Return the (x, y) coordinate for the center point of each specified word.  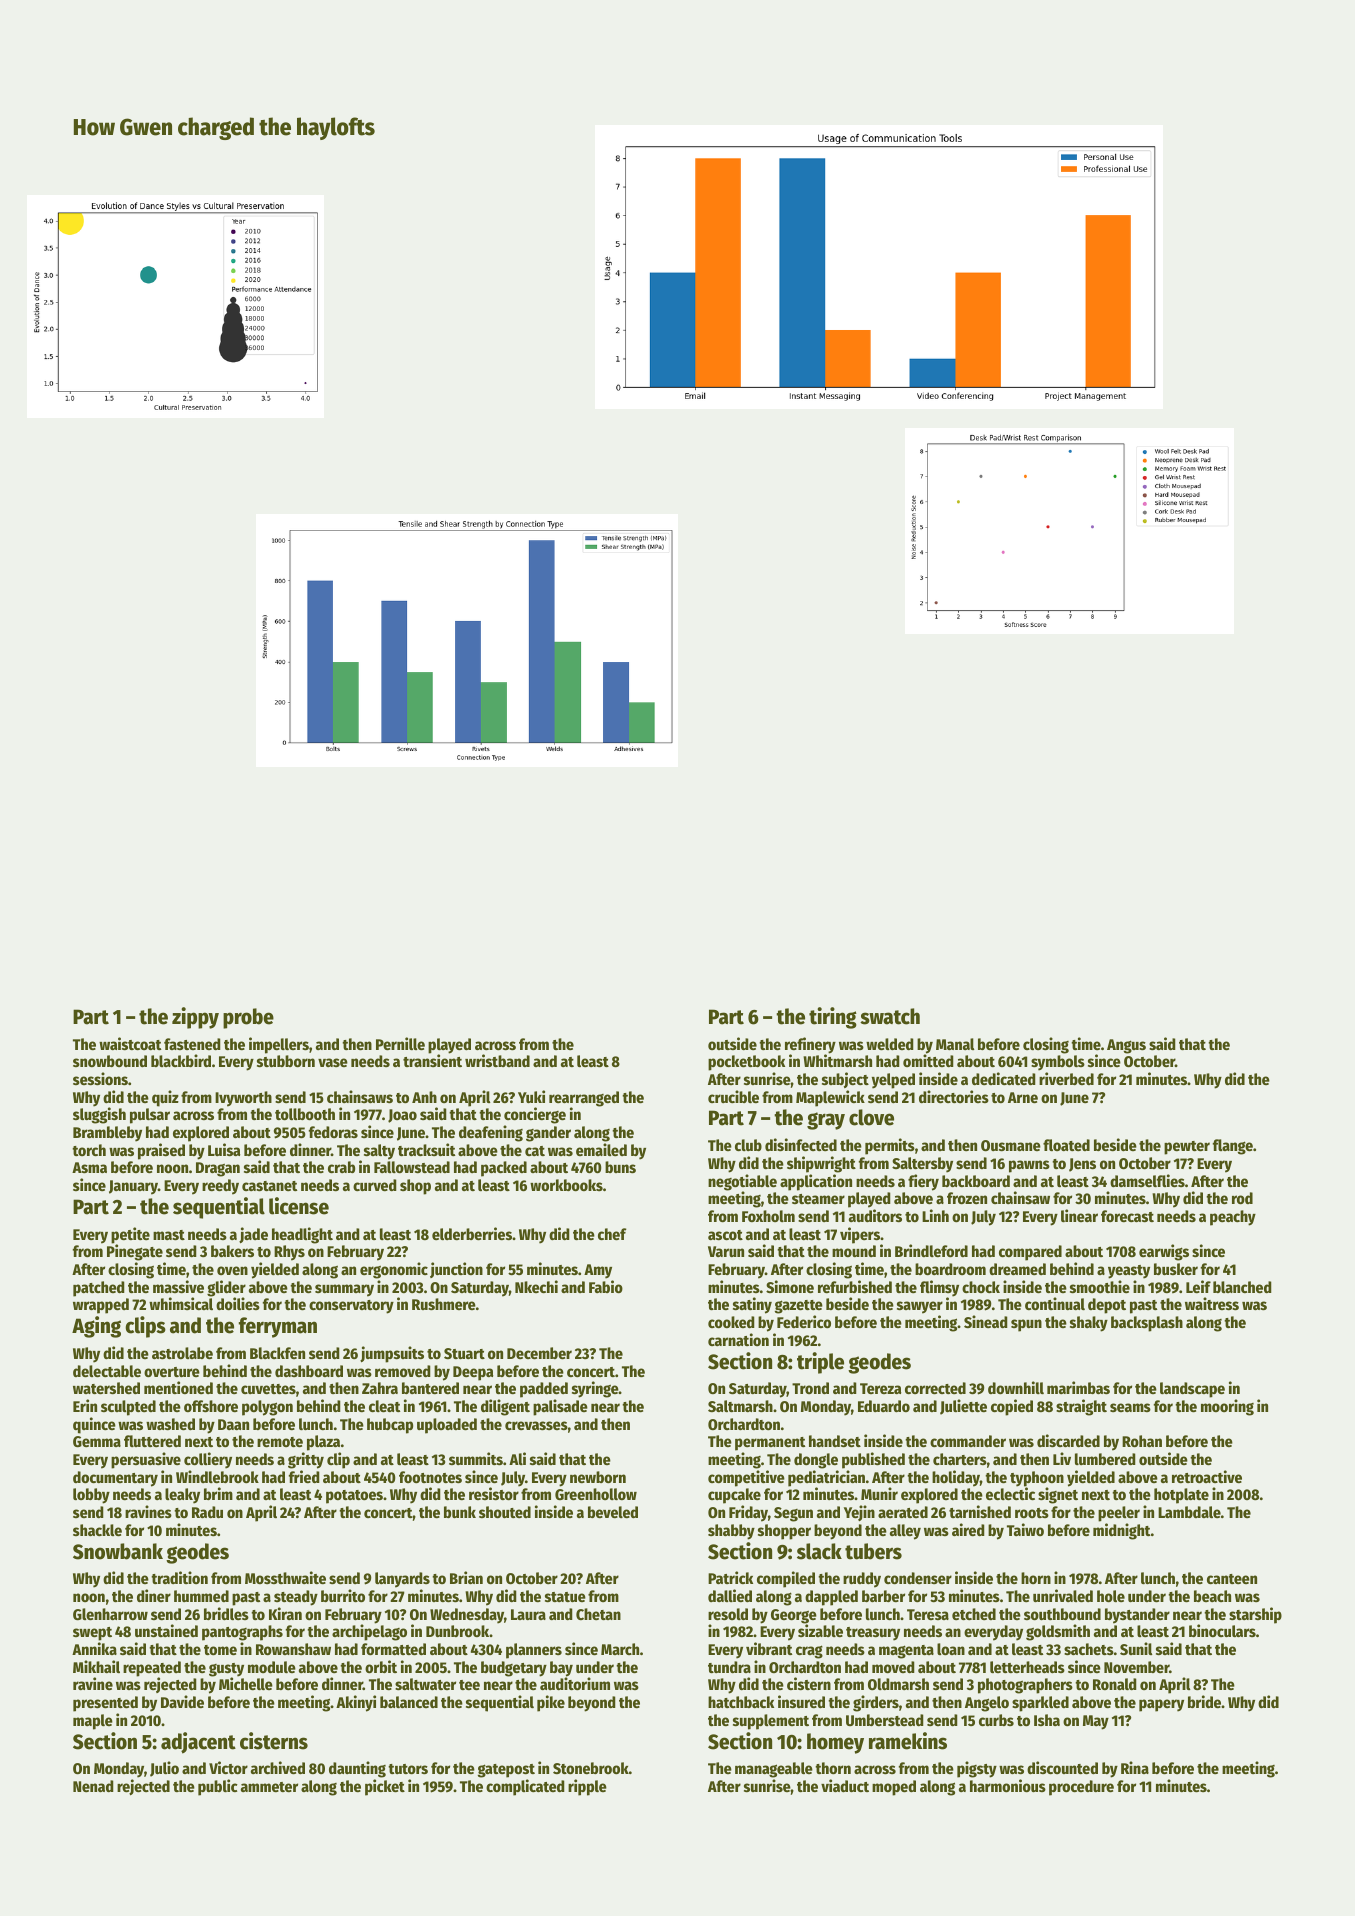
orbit (381, 1666)
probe (248, 1018)
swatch (890, 1016)
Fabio (606, 1286)
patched (99, 1289)
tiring (833, 1018)
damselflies (1147, 1180)
